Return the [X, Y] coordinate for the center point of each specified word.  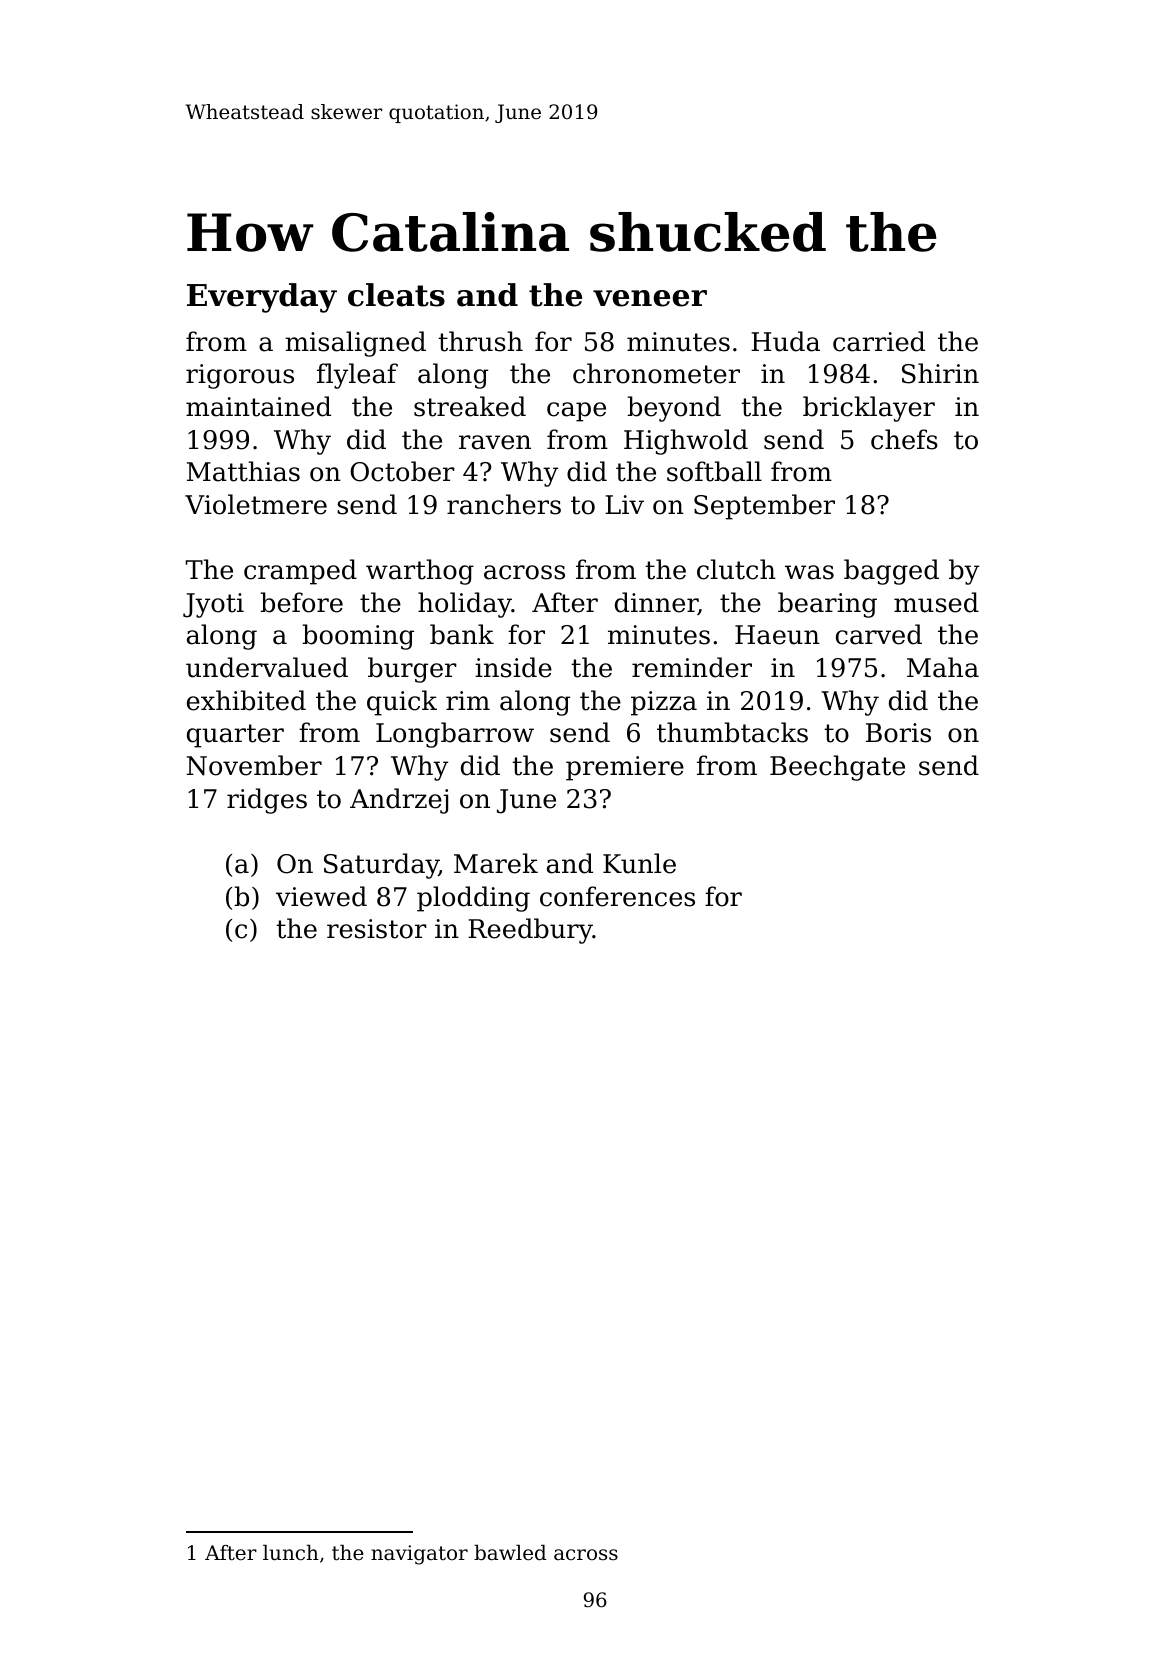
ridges [267, 801]
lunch [291, 1553]
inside [513, 667]
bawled [510, 1553]
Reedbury [530, 931]
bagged [891, 572]
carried [879, 341]
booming [358, 637]
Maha [943, 667]
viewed [321, 896]
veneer [650, 298]
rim [468, 700]
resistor [377, 929]
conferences [617, 896]
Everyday [262, 298]
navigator [419, 1555]
